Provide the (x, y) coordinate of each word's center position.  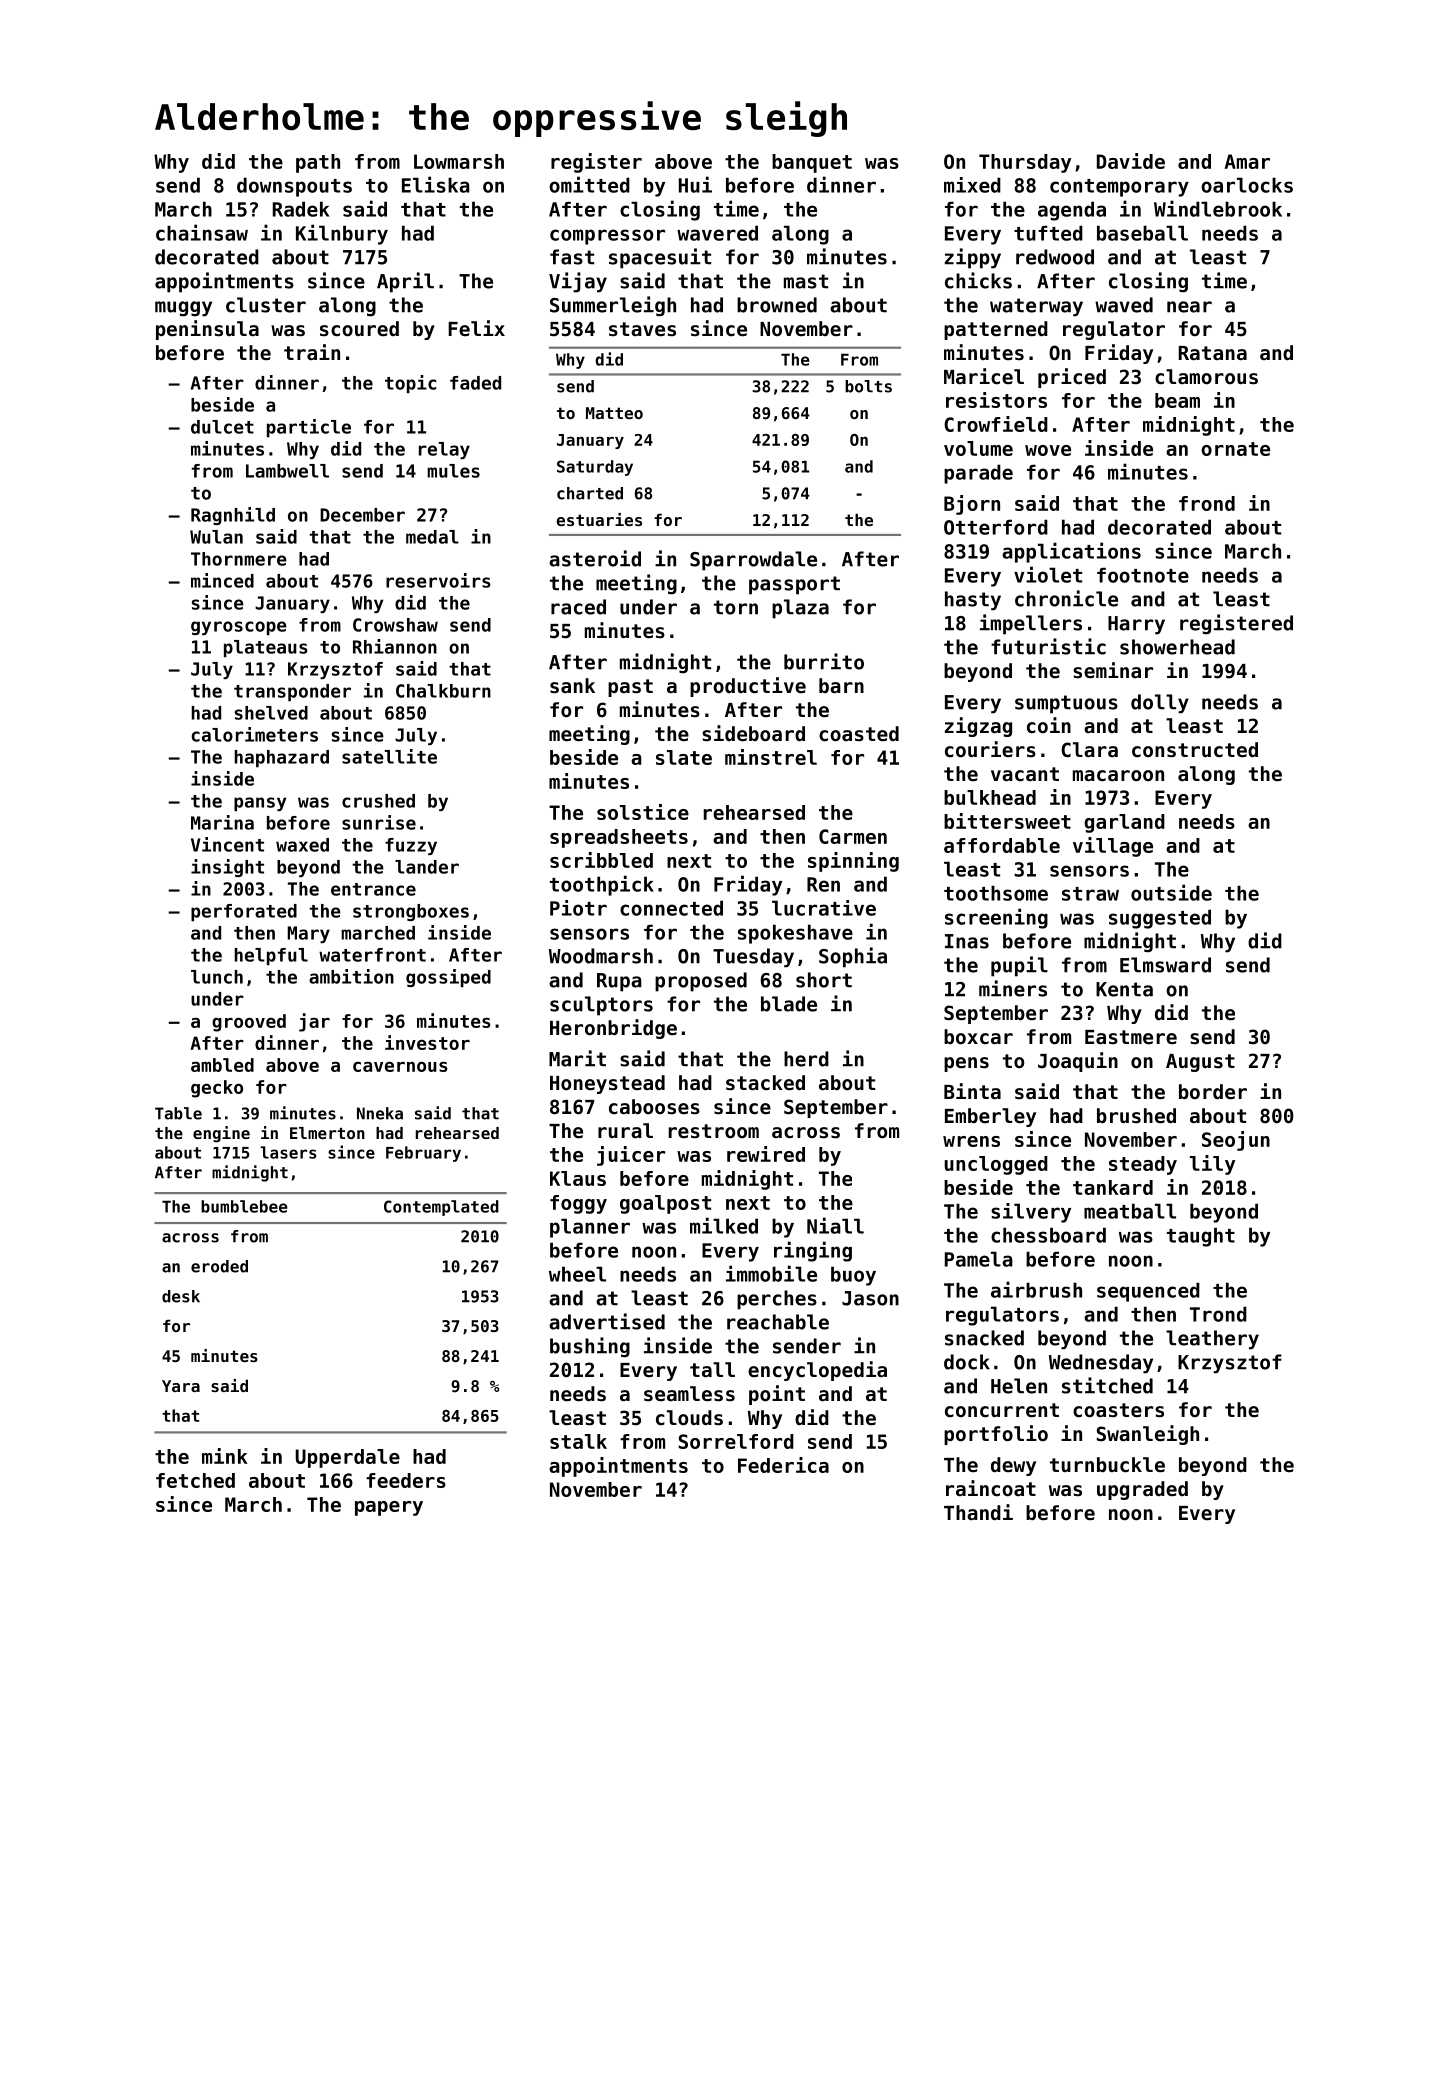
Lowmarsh (459, 161)
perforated (244, 912)
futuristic (1048, 646)
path (318, 163)
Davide (1131, 161)
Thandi (978, 1512)
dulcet (222, 427)
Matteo (614, 413)
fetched (195, 1480)
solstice (643, 812)
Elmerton (327, 1133)
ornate (1235, 449)
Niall (835, 1225)
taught (1201, 1237)
